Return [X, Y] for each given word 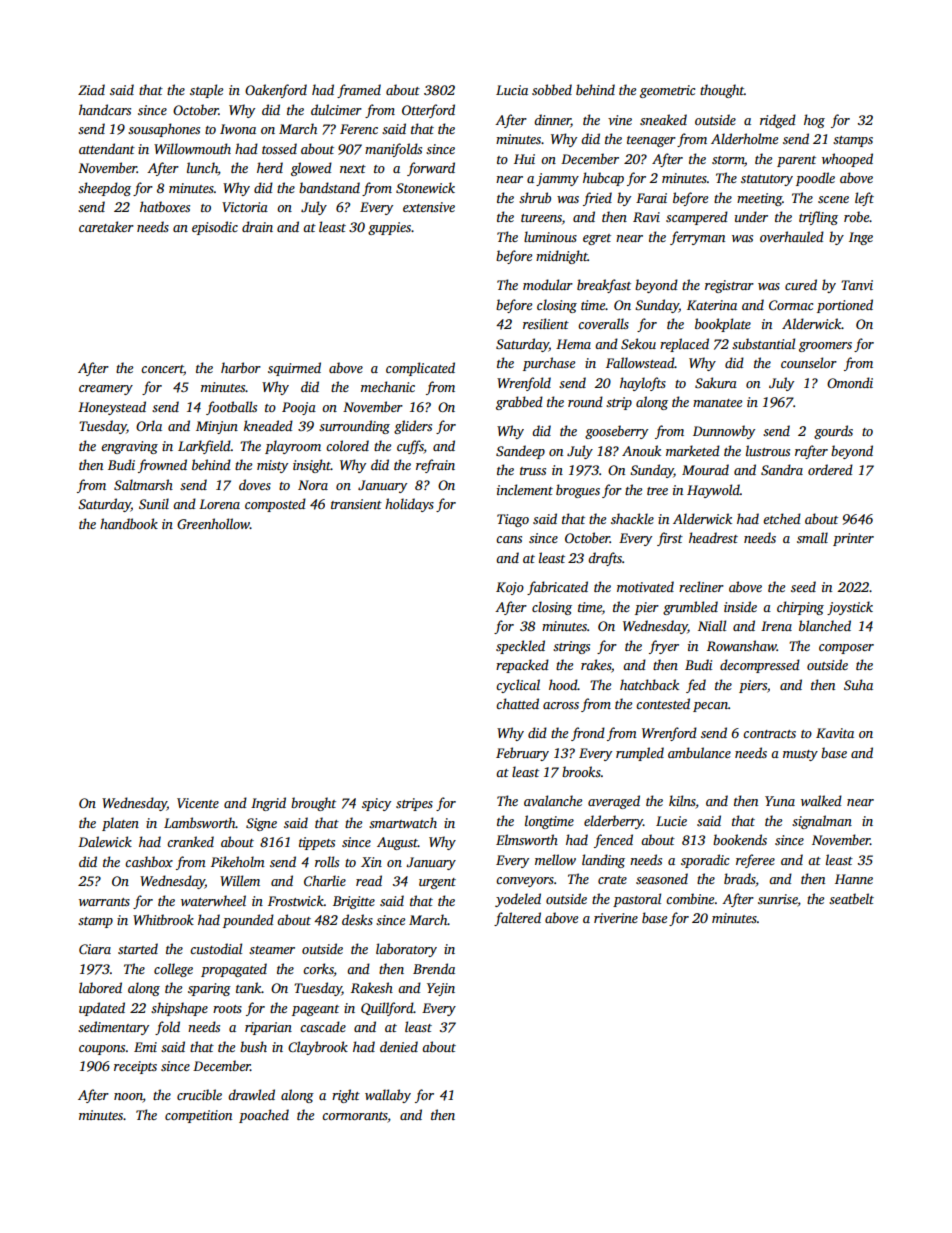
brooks [581, 771]
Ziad [91, 89]
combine [690, 898]
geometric [667, 91]
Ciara [95, 949]
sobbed [552, 89]
